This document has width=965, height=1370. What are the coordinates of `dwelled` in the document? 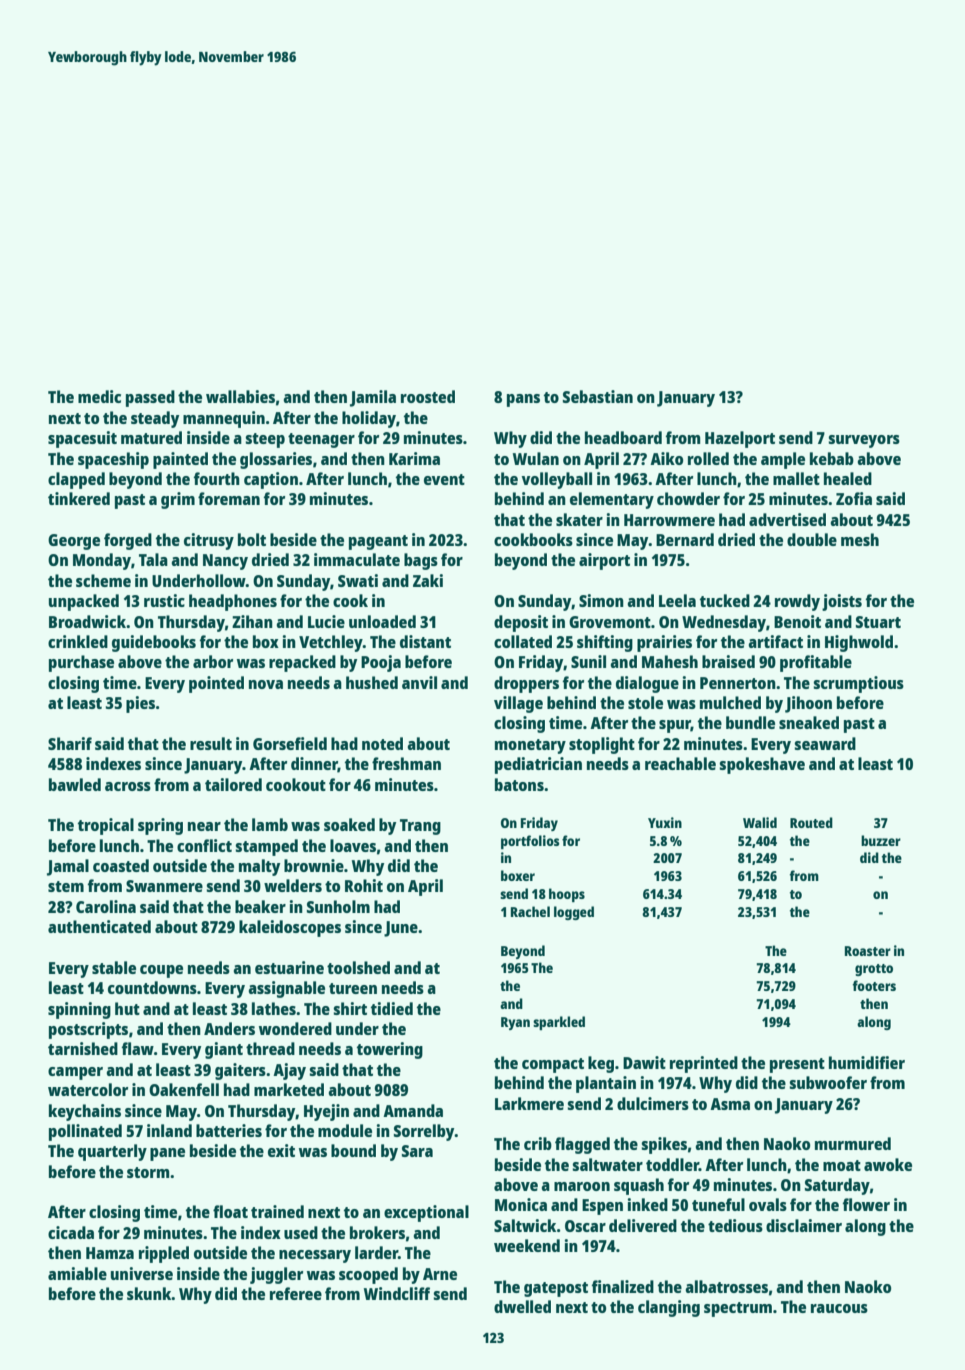 It's located at (522, 1306).
